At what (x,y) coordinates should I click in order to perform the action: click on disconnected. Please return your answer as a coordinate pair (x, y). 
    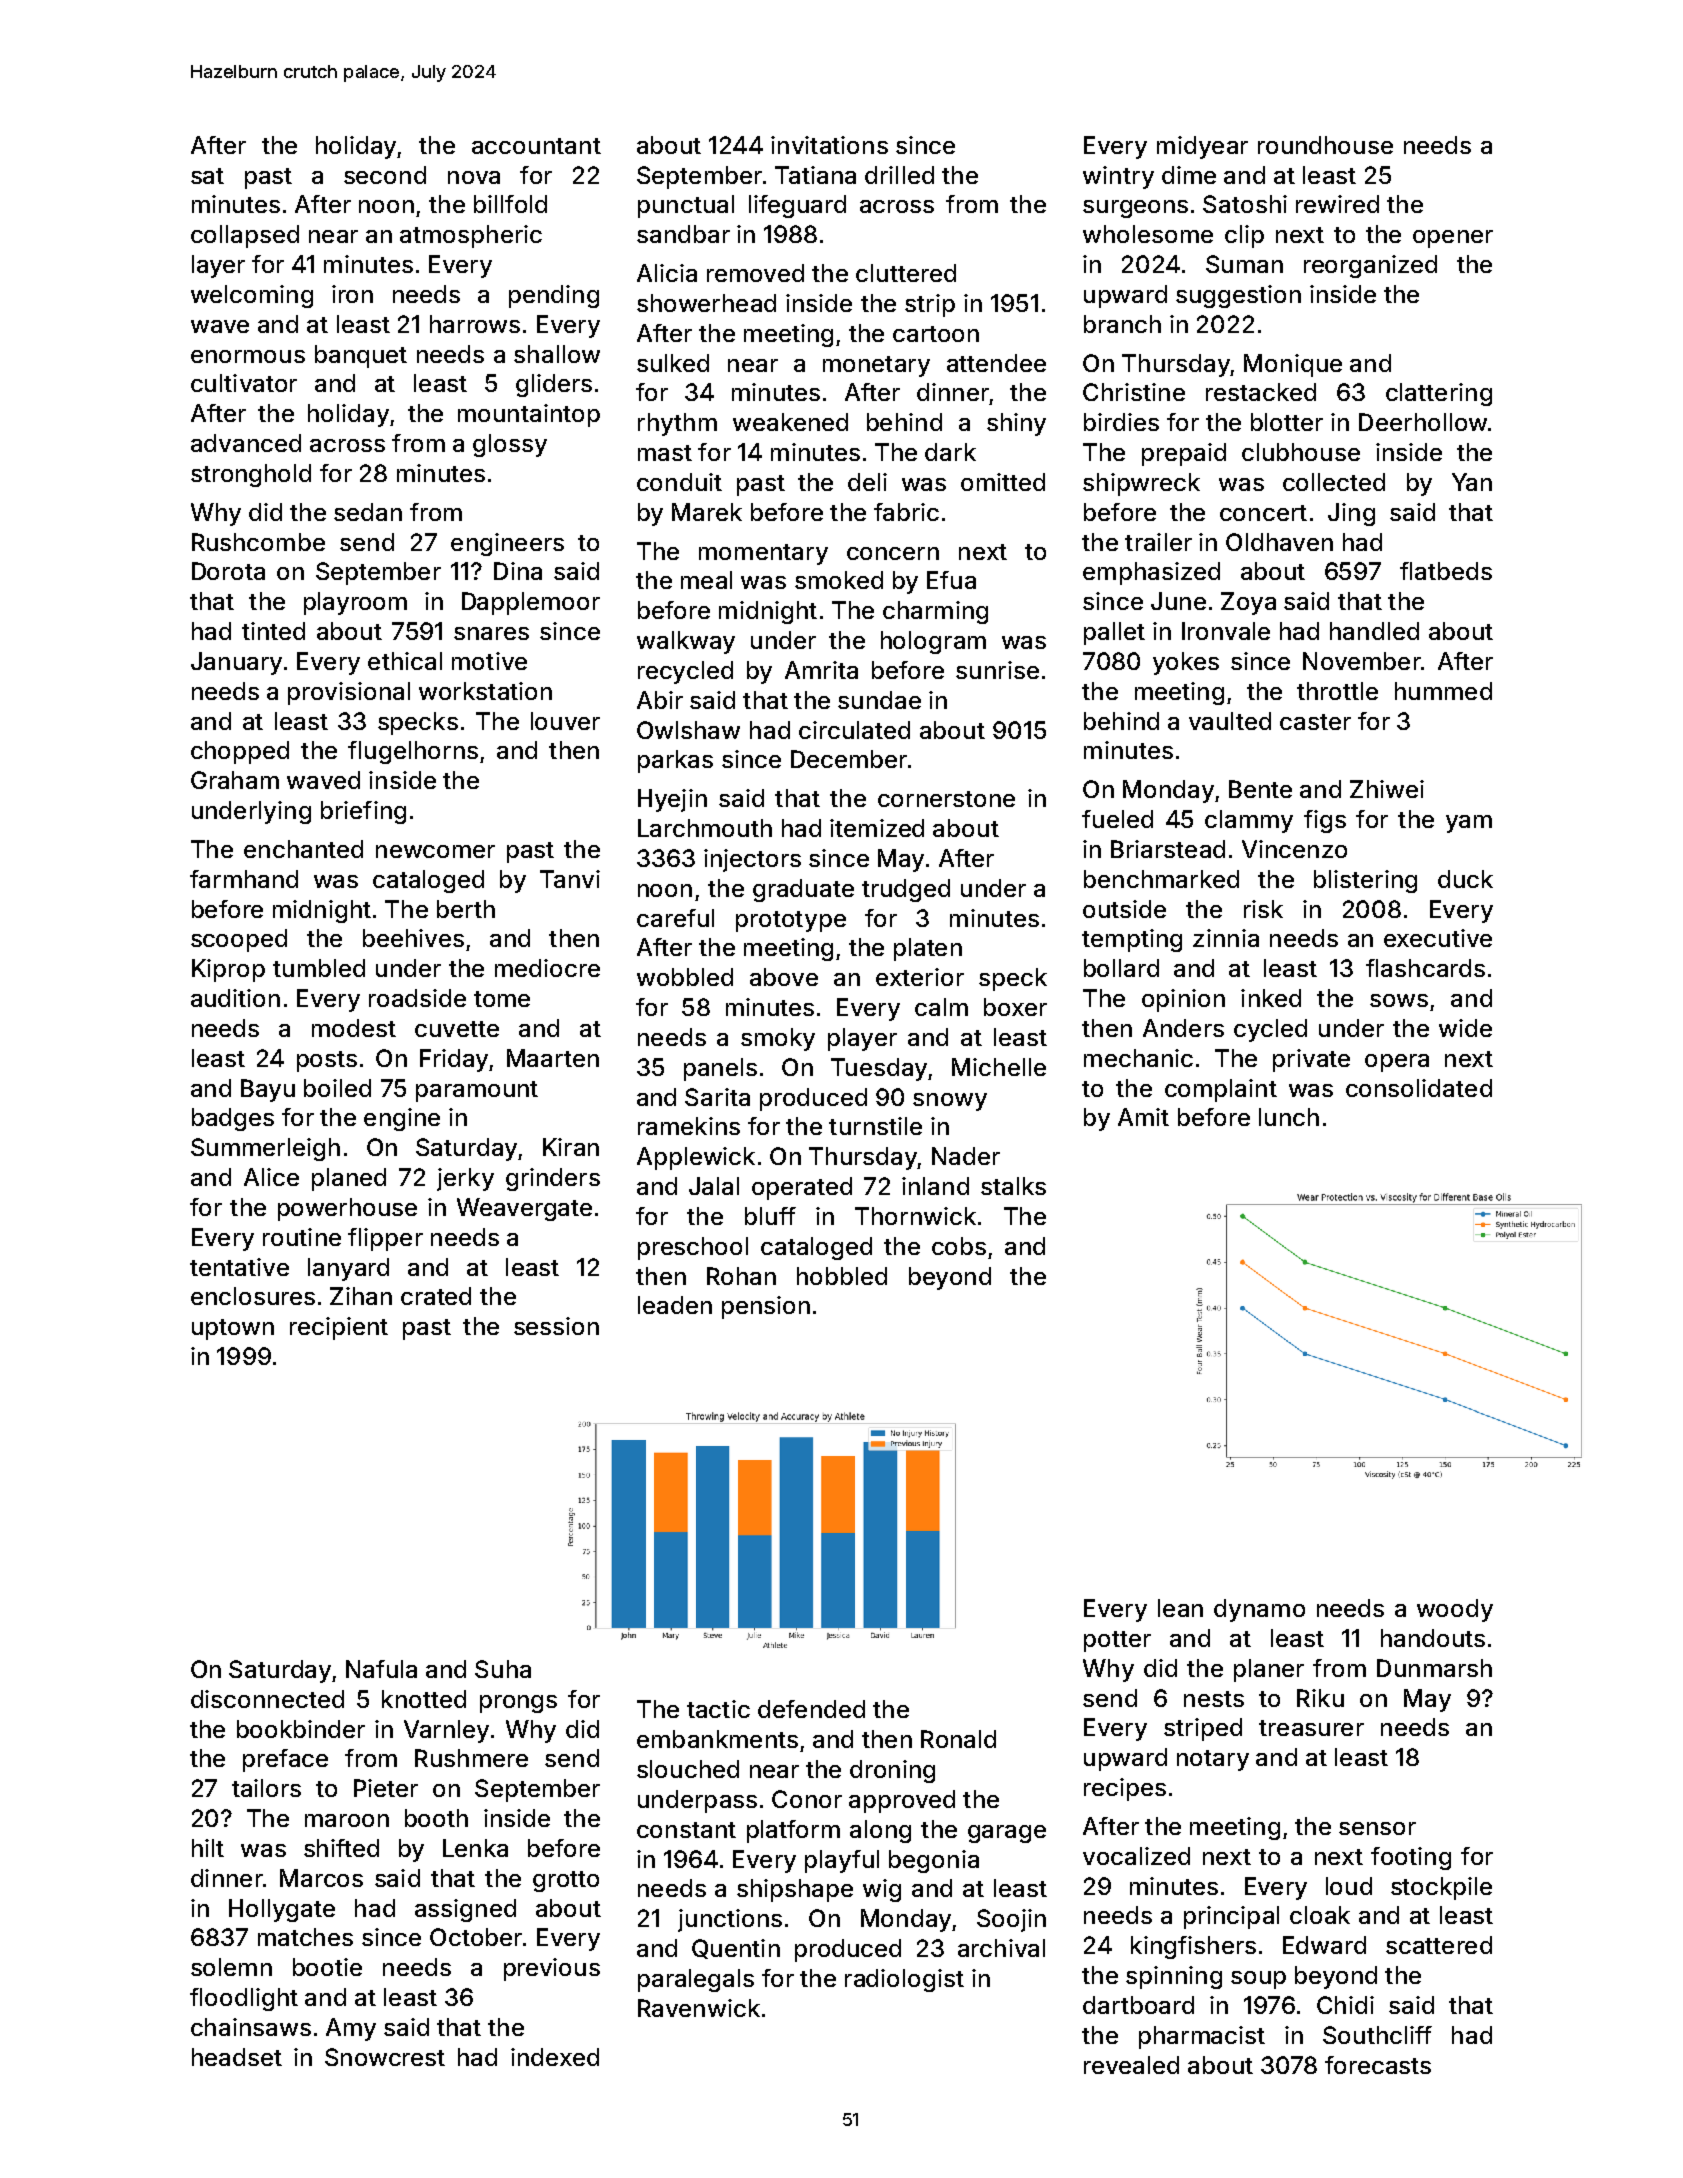
    Looking at the image, I should click on (267, 1699).
